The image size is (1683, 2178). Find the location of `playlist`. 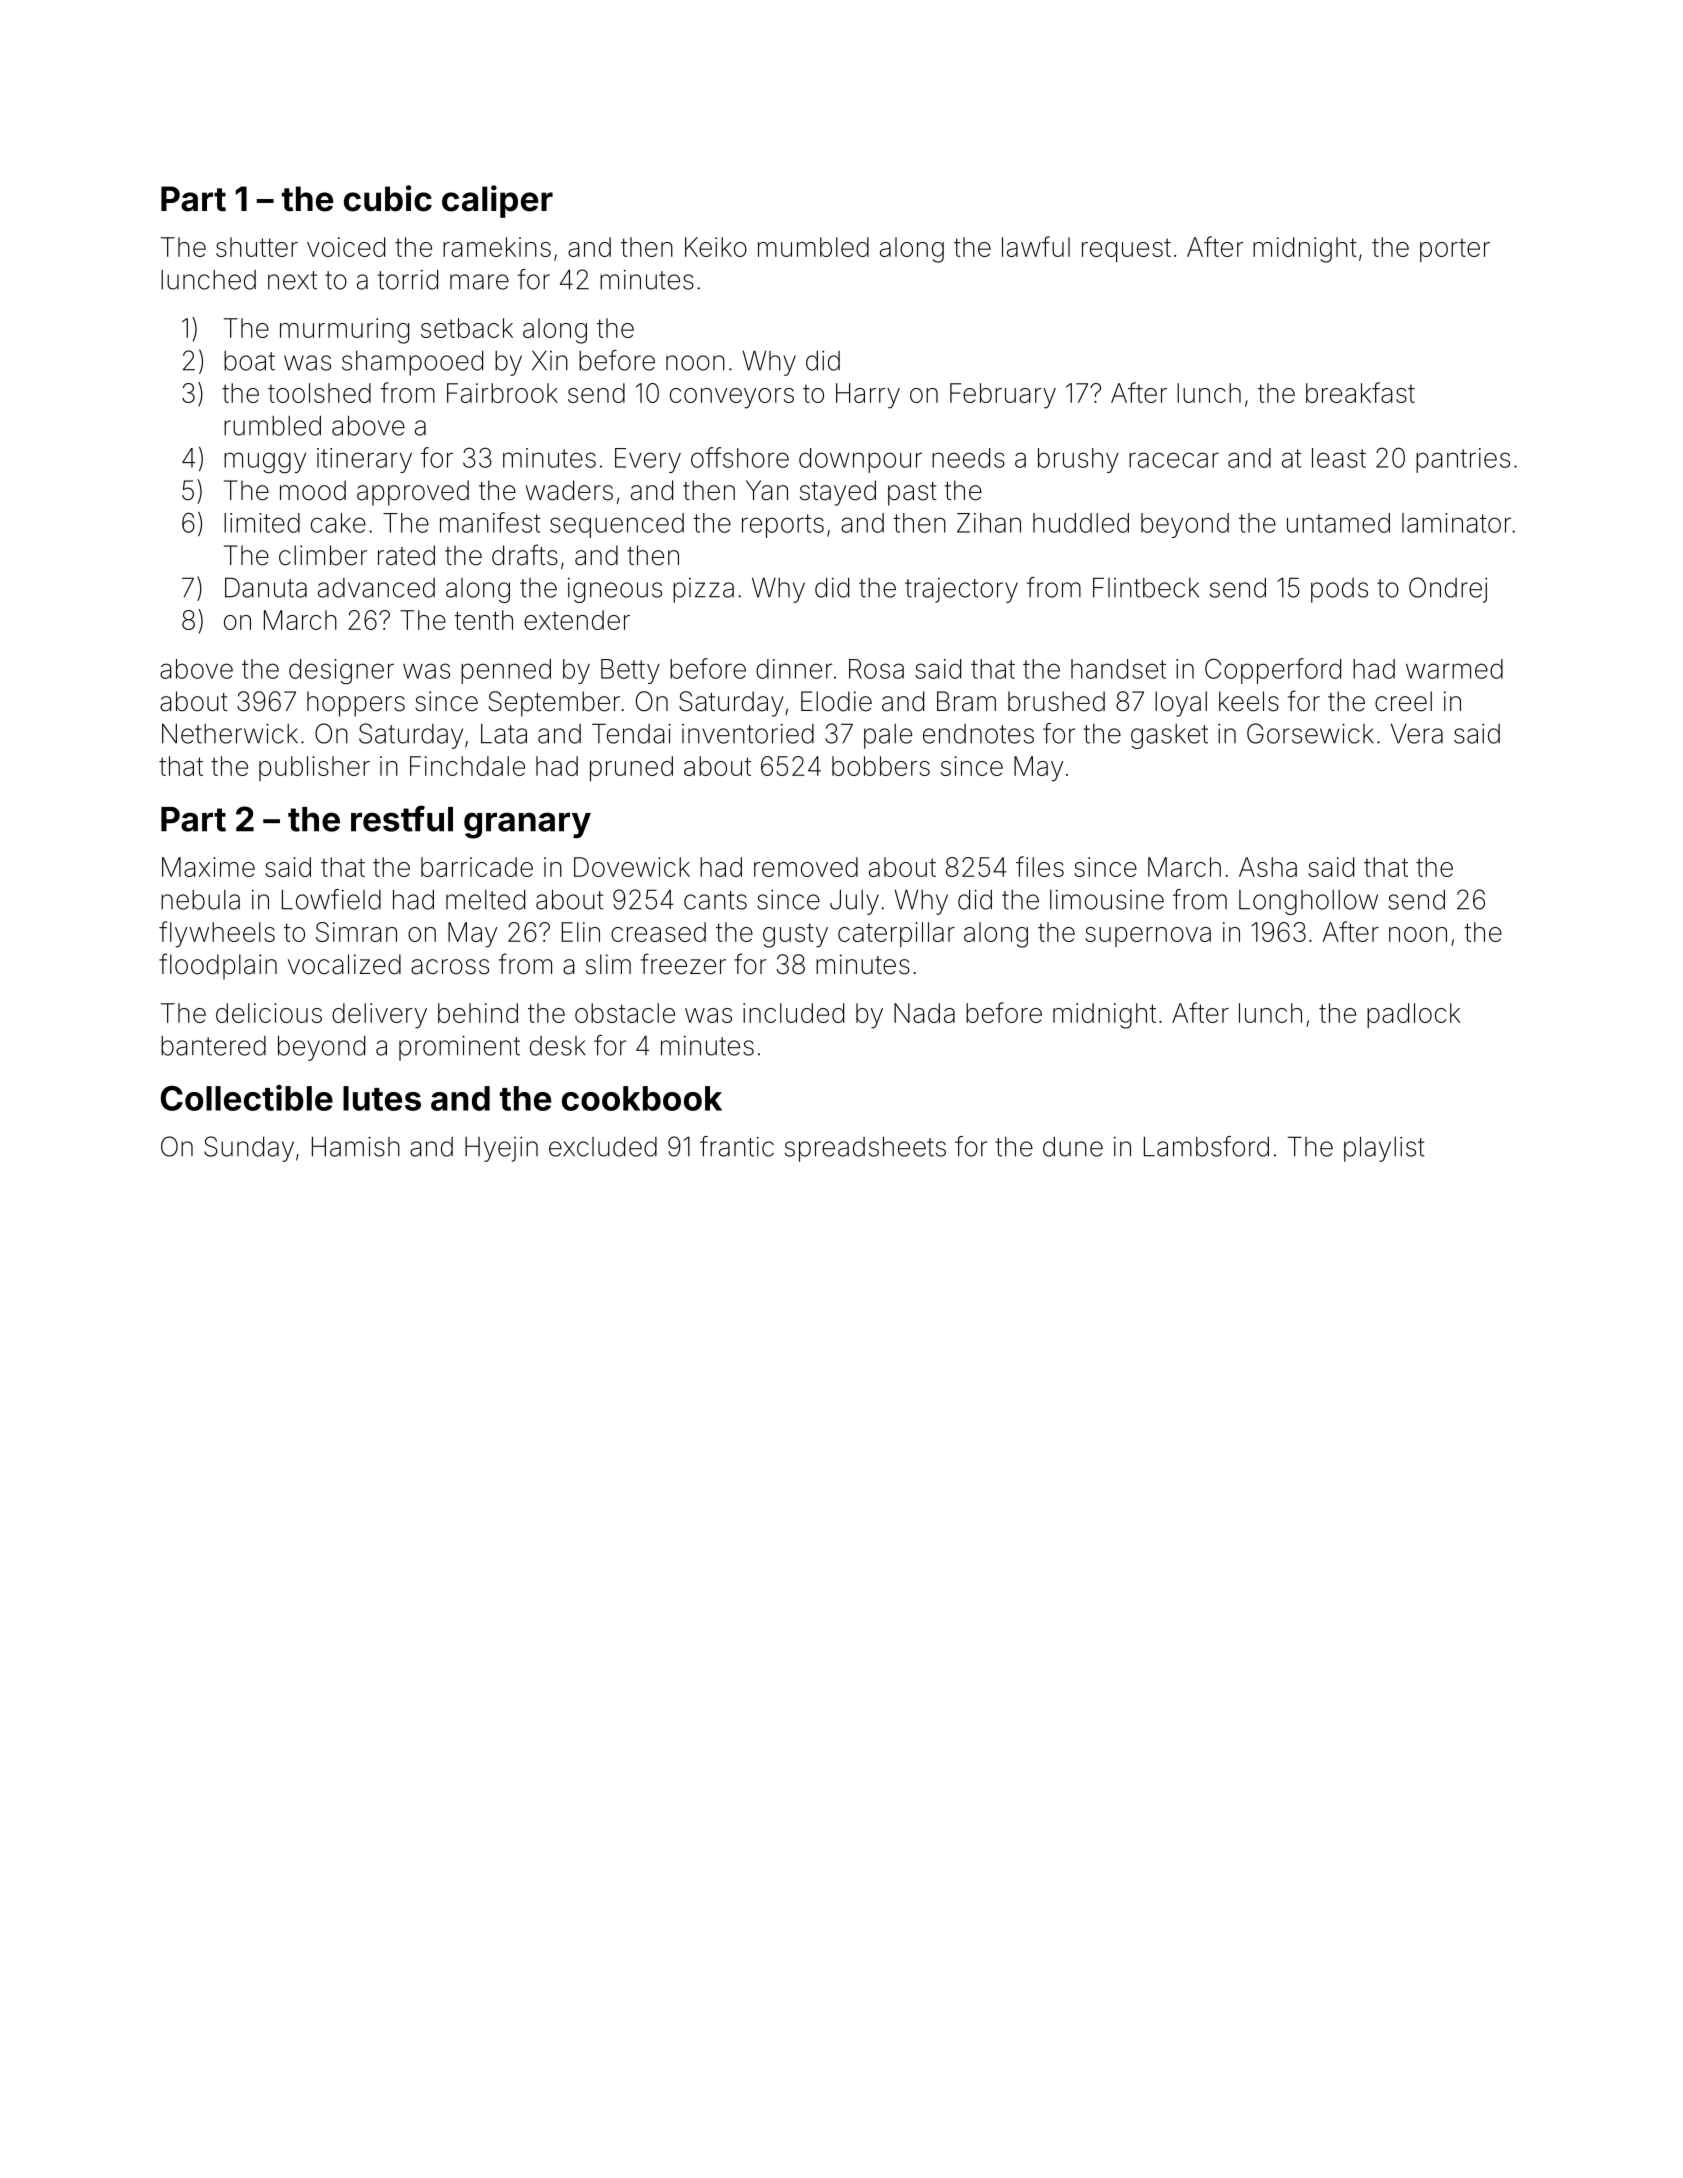

playlist is located at coordinates (1384, 1149).
